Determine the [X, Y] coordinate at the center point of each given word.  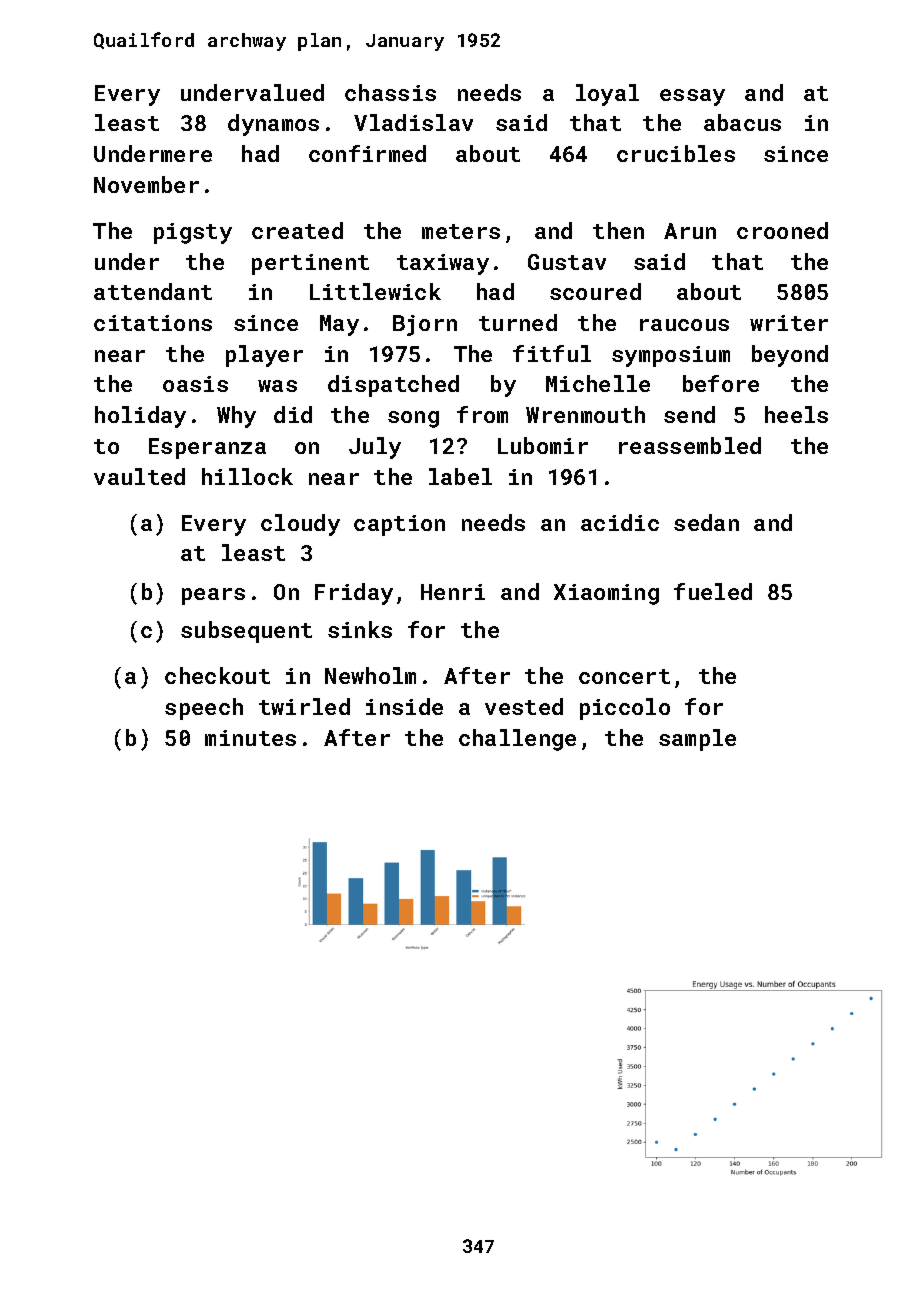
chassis [390, 92]
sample [697, 740]
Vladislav [413, 122]
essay [692, 97]
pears [213, 596]
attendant [153, 291]
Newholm [370, 675]
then [618, 230]
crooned [782, 230]
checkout [217, 675]
